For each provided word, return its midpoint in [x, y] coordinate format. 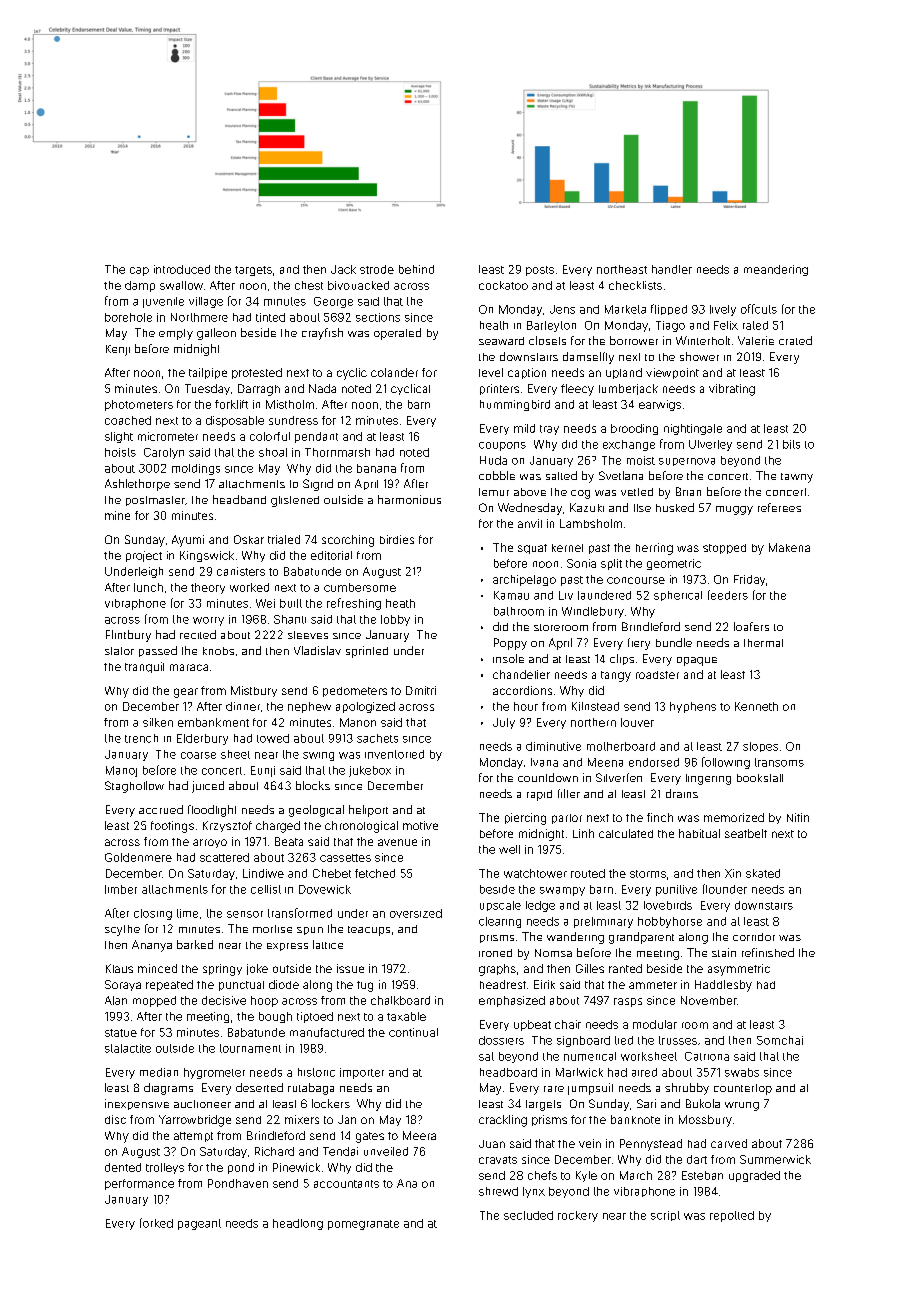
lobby [395, 620]
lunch [148, 587]
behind [416, 269]
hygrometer [214, 1073]
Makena [789, 547]
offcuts [759, 309]
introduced [182, 269]
